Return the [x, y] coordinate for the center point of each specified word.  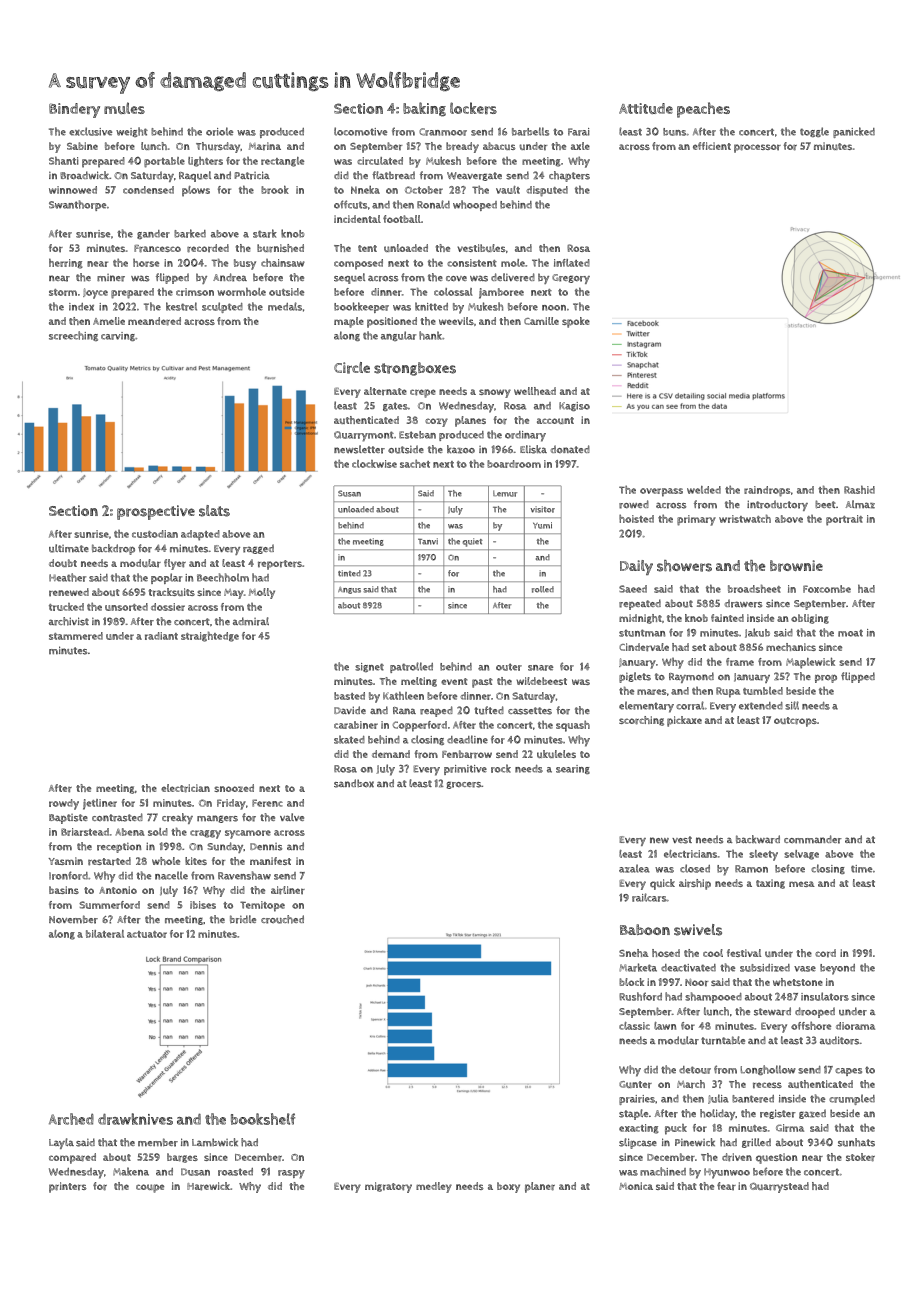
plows [196, 191]
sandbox [354, 783]
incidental [357, 219]
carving [118, 336]
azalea [634, 868]
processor [757, 148]
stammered [76, 636]
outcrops [795, 722]
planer [540, 1187]
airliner [288, 890]
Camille [541, 321]
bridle [243, 919]
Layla [61, 1143]
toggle [814, 132]
